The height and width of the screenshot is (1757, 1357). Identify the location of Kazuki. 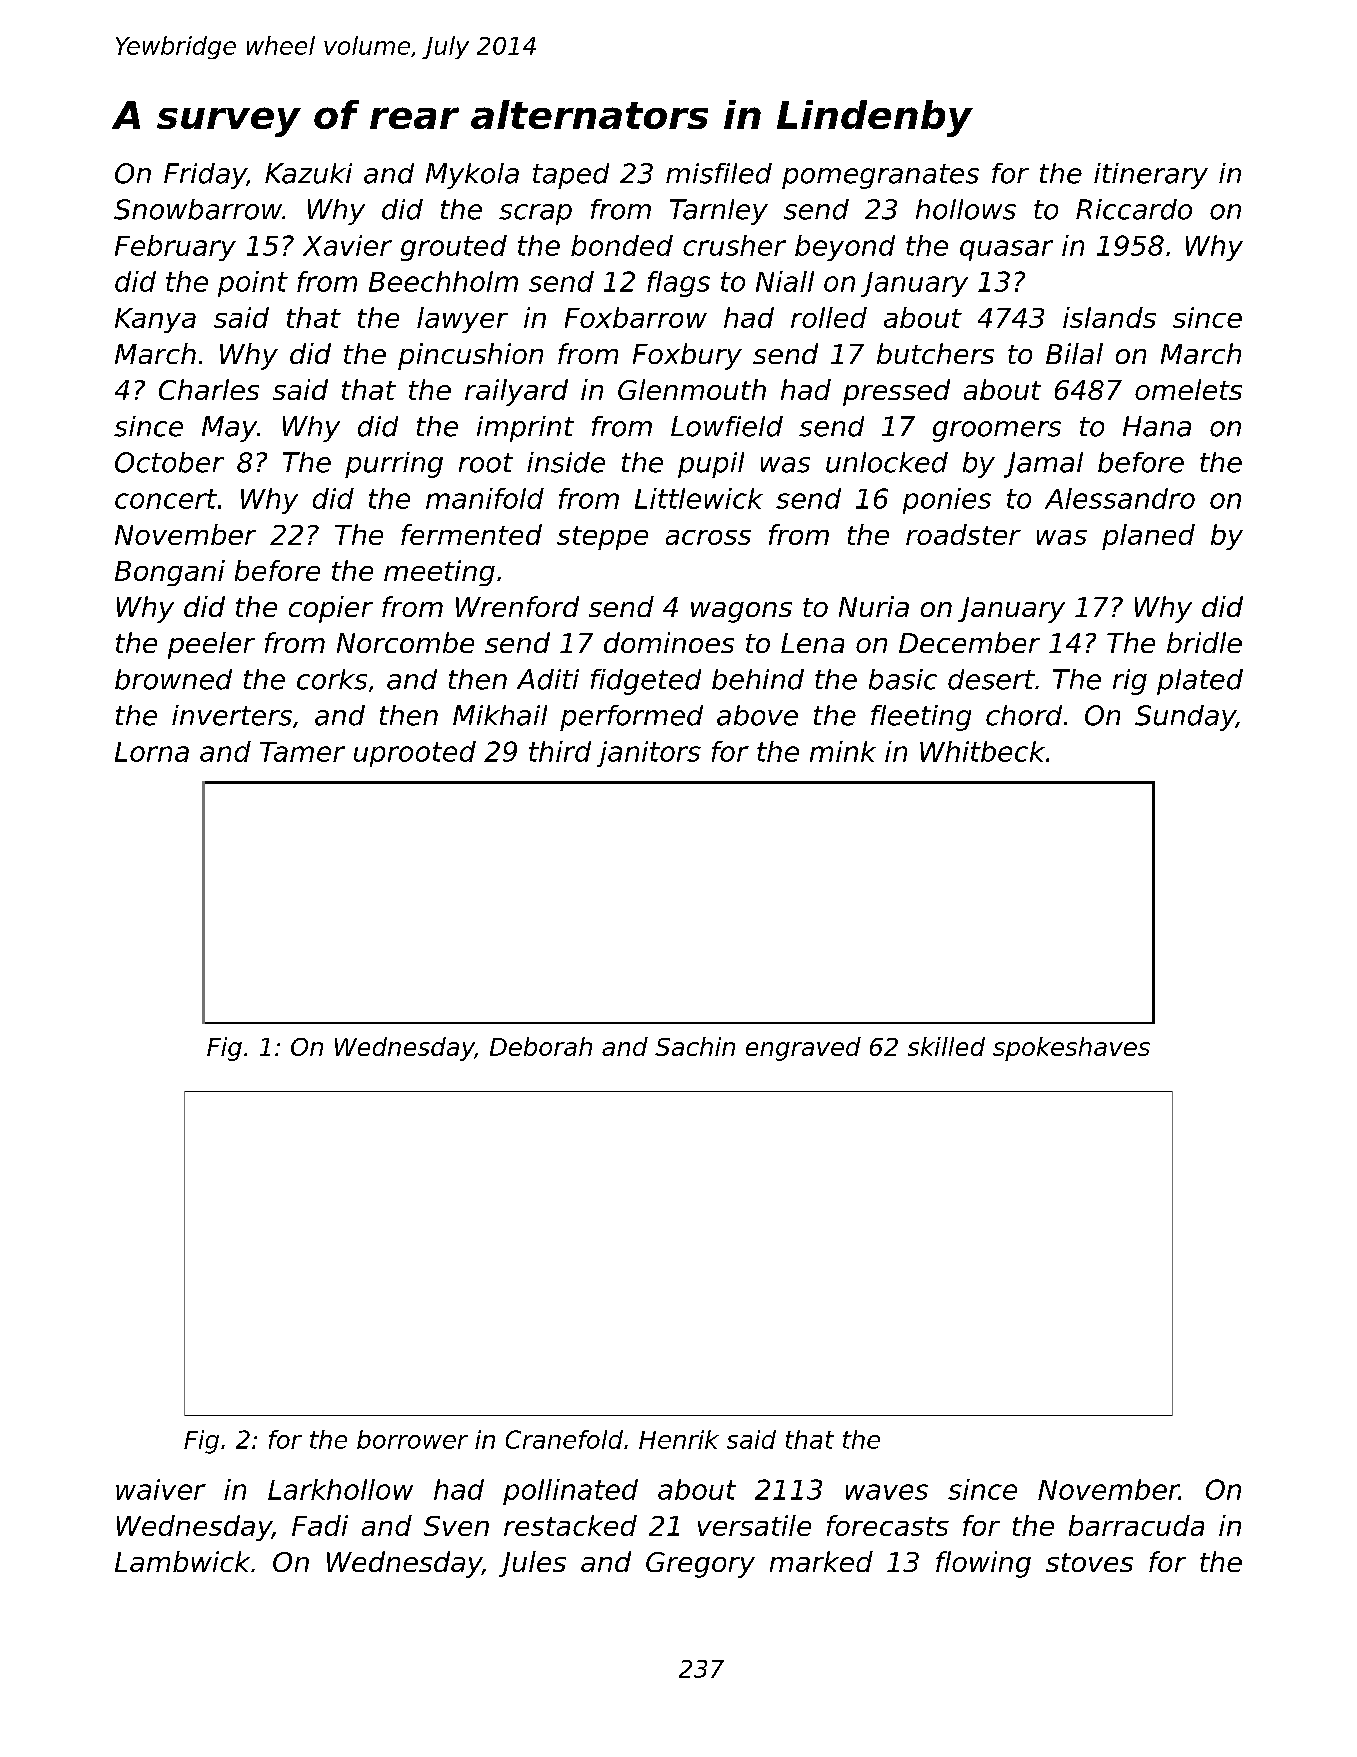
(308, 173).
